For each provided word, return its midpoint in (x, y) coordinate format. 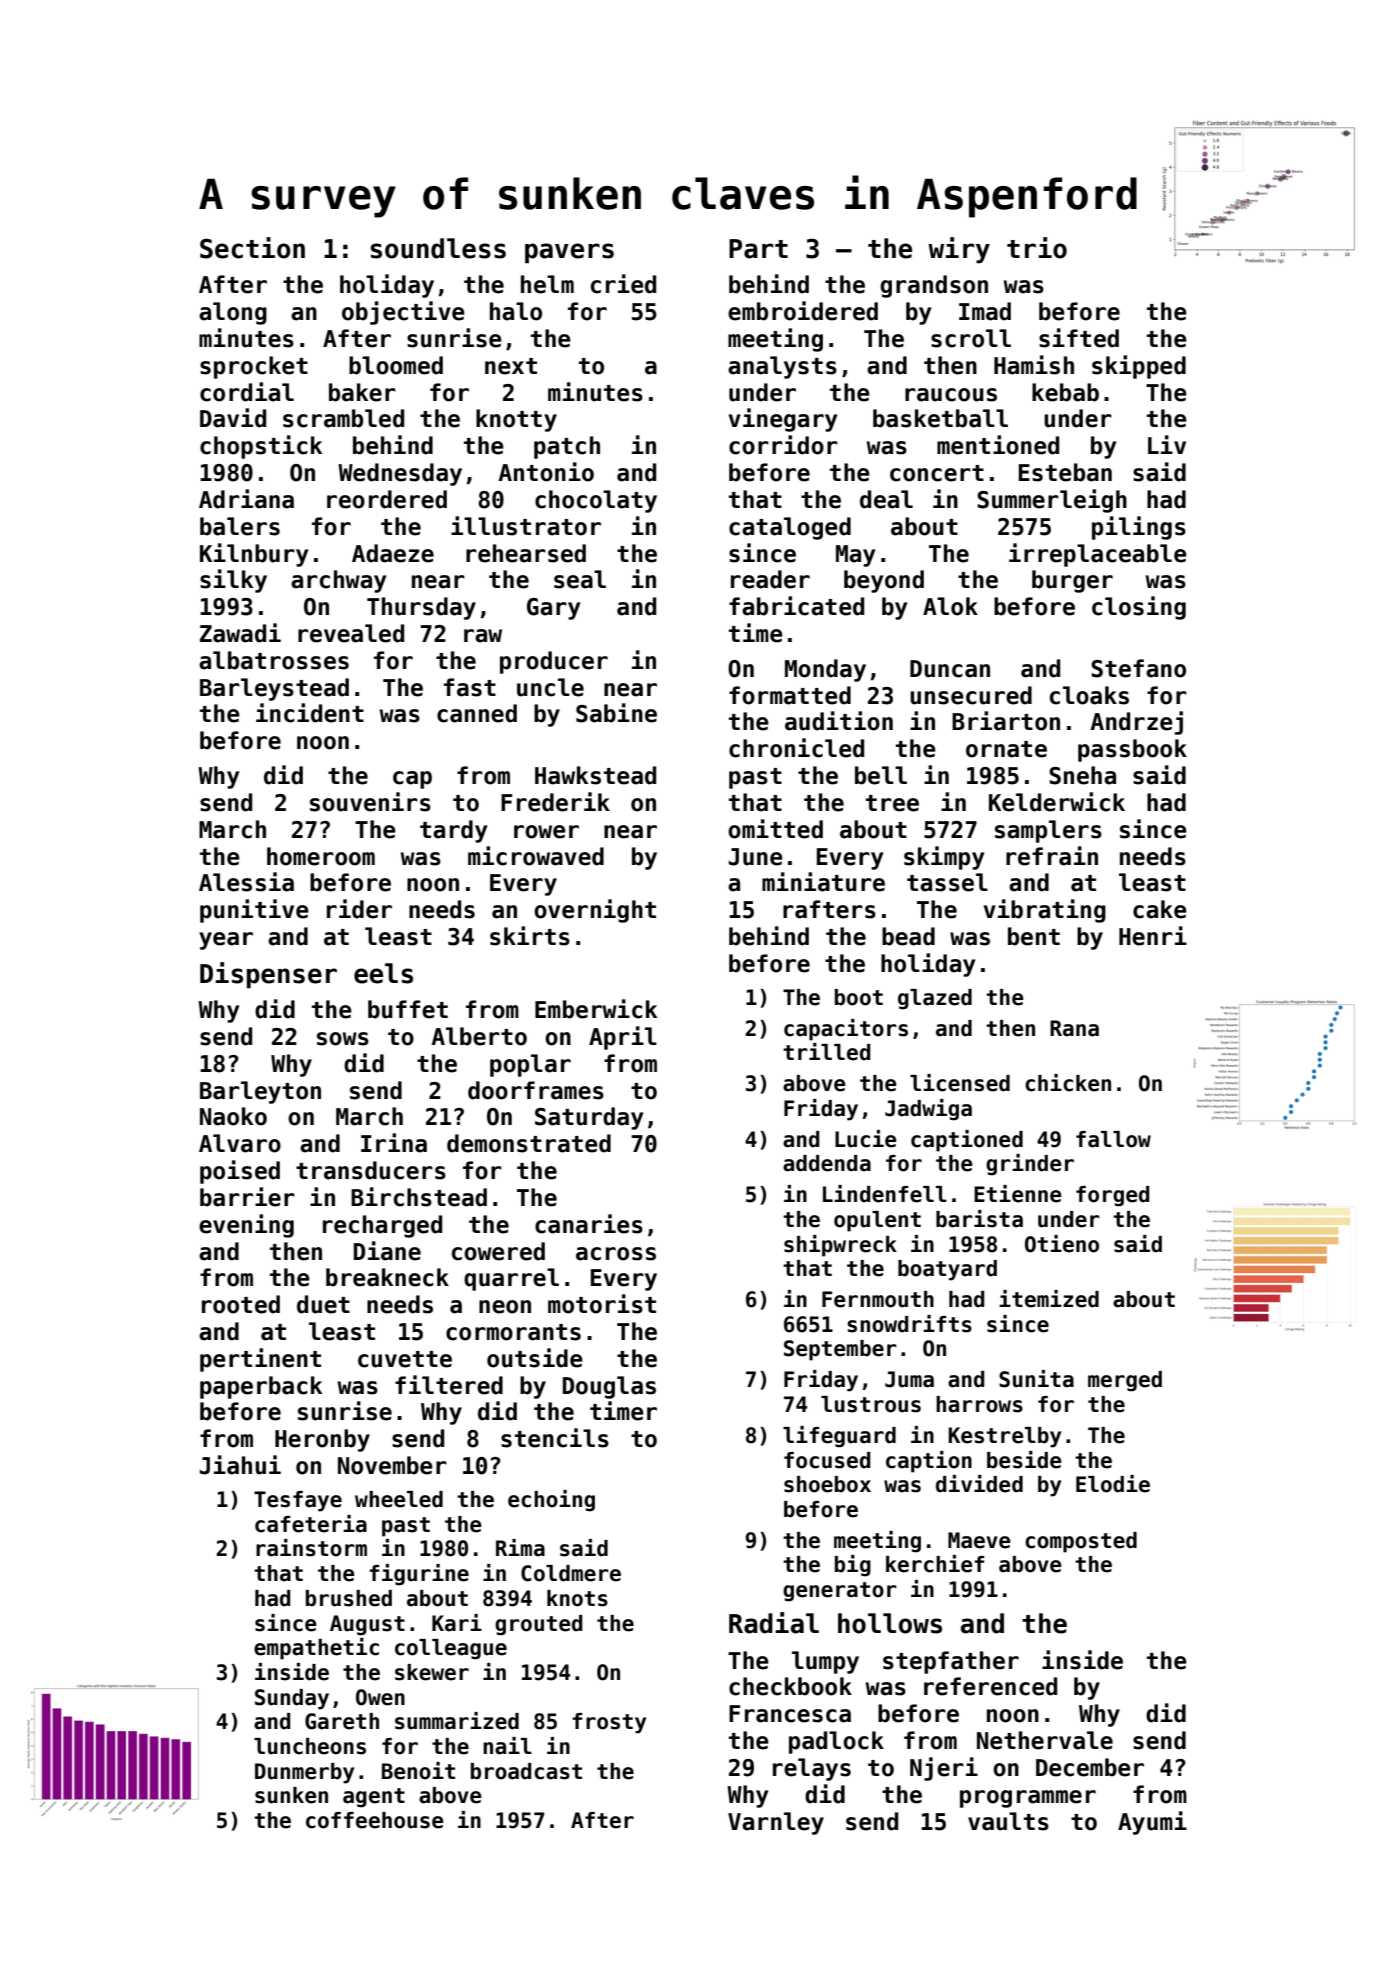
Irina (394, 1143)
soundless (438, 248)
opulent (877, 1221)
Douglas (609, 1387)
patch (567, 447)
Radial (774, 1623)
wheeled (399, 1499)
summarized (457, 1721)
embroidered (803, 311)
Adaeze (393, 553)
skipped (1139, 367)
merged (1125, 1381)
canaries (589, 1224)
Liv (1167, 444)
